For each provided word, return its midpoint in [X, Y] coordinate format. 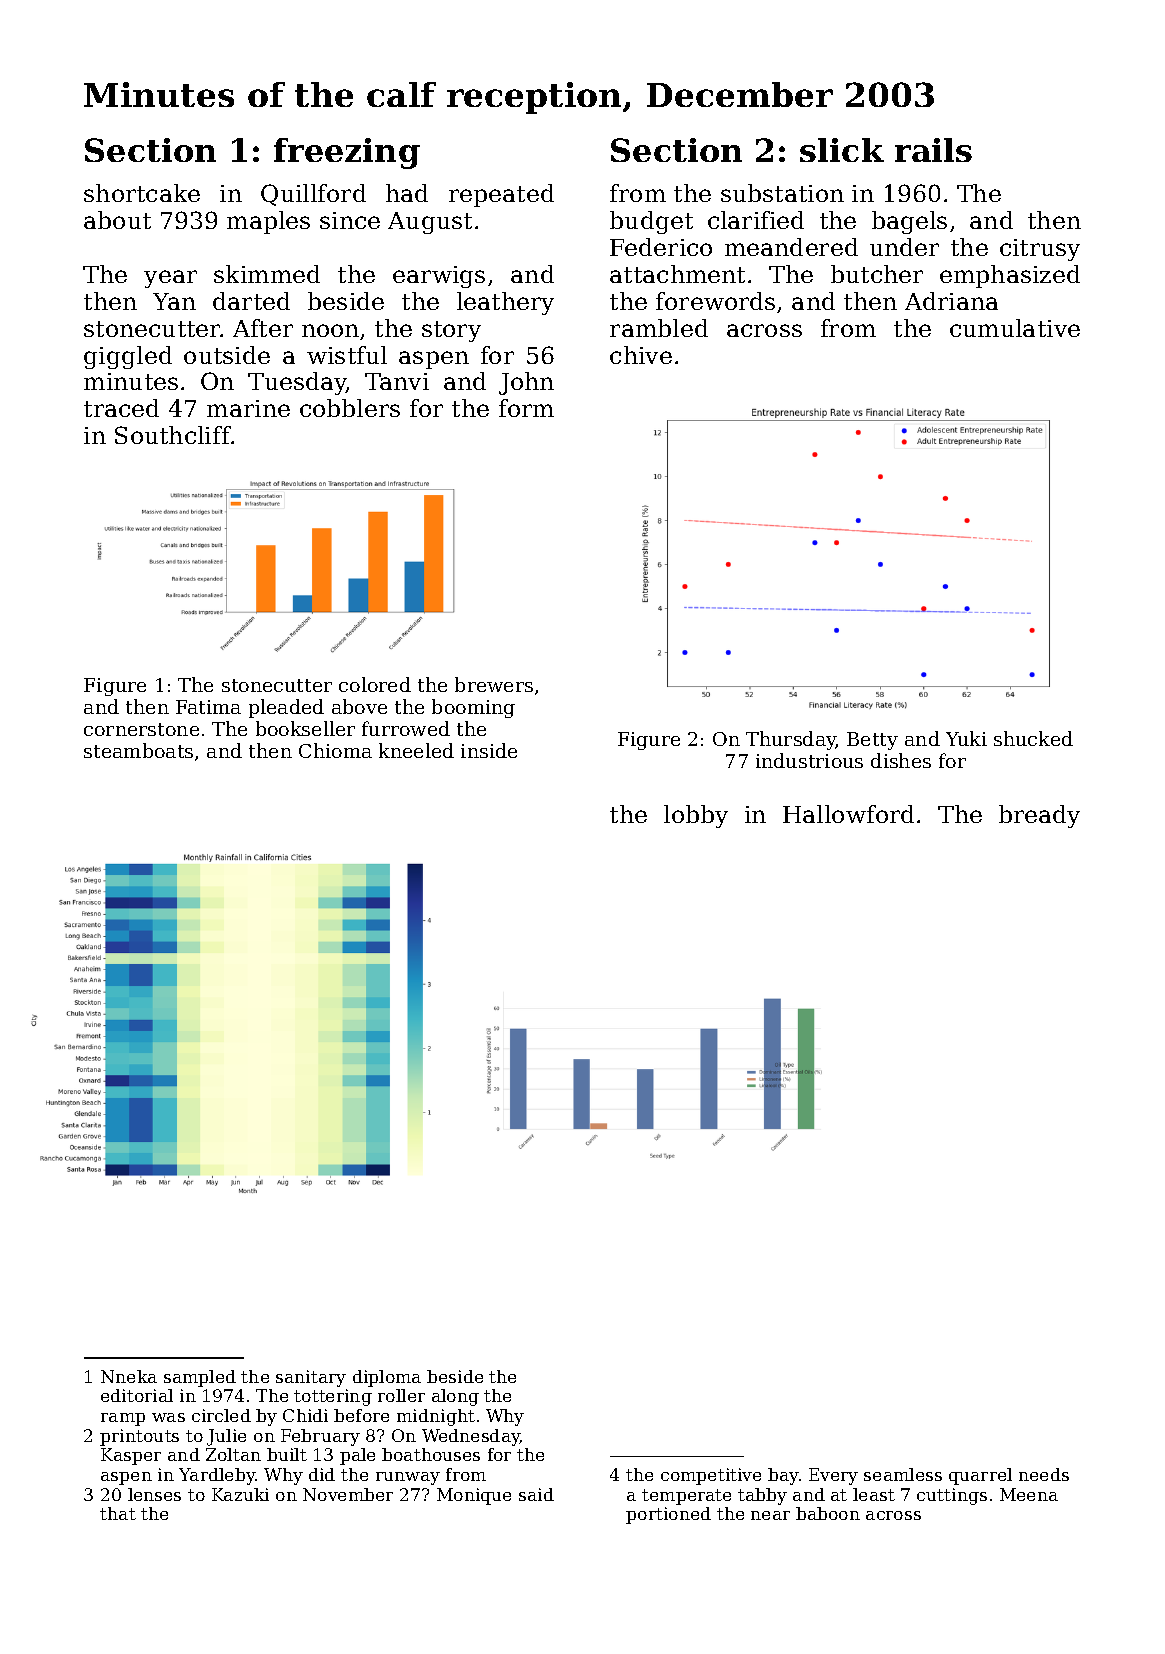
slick [842, 150]
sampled [200, 1378]
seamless [903, 1474]
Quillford [313, 195]
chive [641, 355]
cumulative [1015, 328]
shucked [1033, 738]
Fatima [208, 707]
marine [248, 408]
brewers [494, 684]
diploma [387, 1378]
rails [933, 150]
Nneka [129, 1376]
